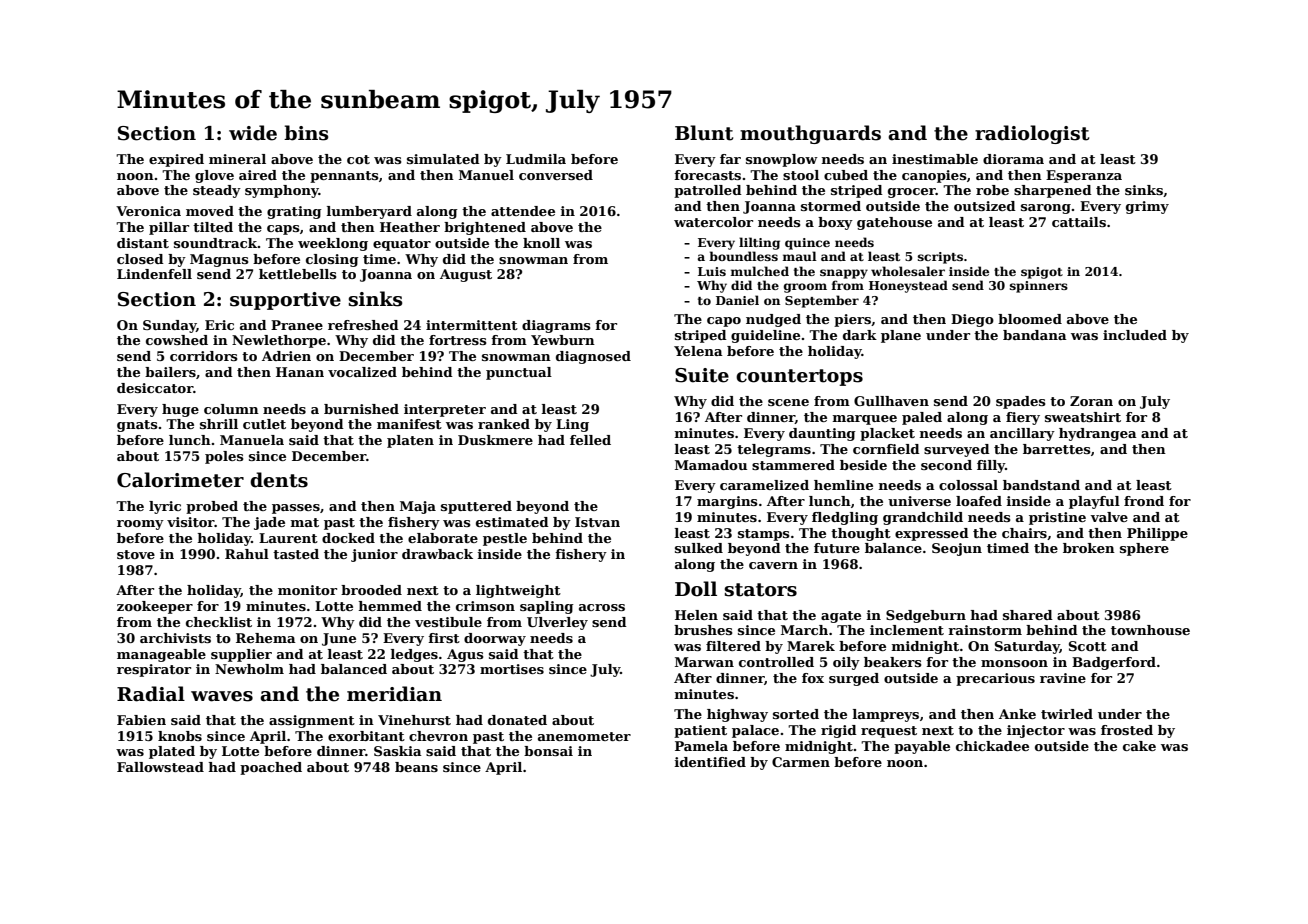 The width and height of the screenshot is (1308, 924). Describe the element at coordinates (306, 133) in the screenshot. I see `bins` at that location.
